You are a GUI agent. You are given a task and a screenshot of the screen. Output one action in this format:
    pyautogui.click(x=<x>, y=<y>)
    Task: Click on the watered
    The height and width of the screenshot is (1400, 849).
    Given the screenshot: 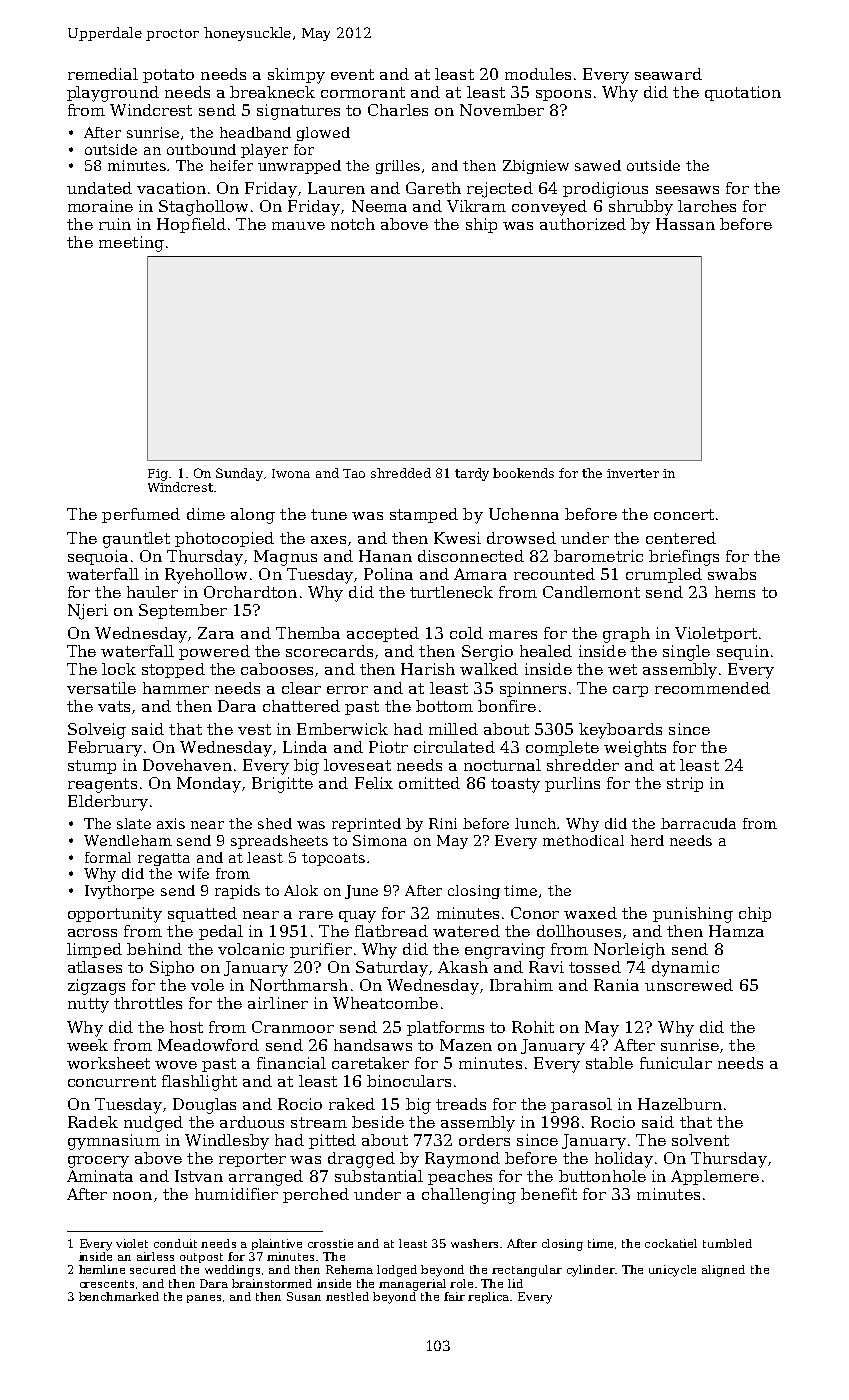 What is the action you would take?
    pyautogui.click(x=466, y=931)
